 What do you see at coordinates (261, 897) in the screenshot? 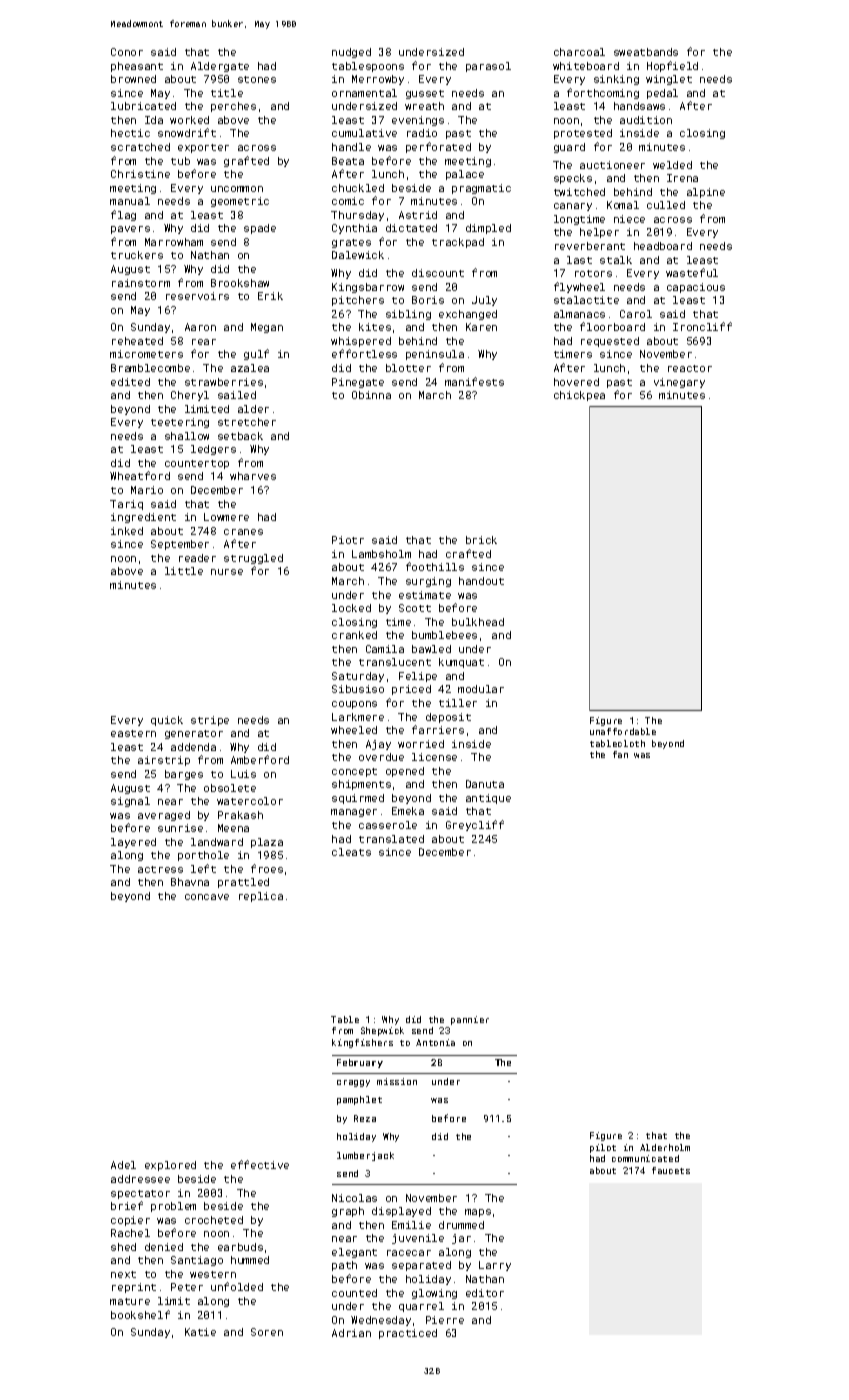
I see `replica` at bounding box center [261, 897].
